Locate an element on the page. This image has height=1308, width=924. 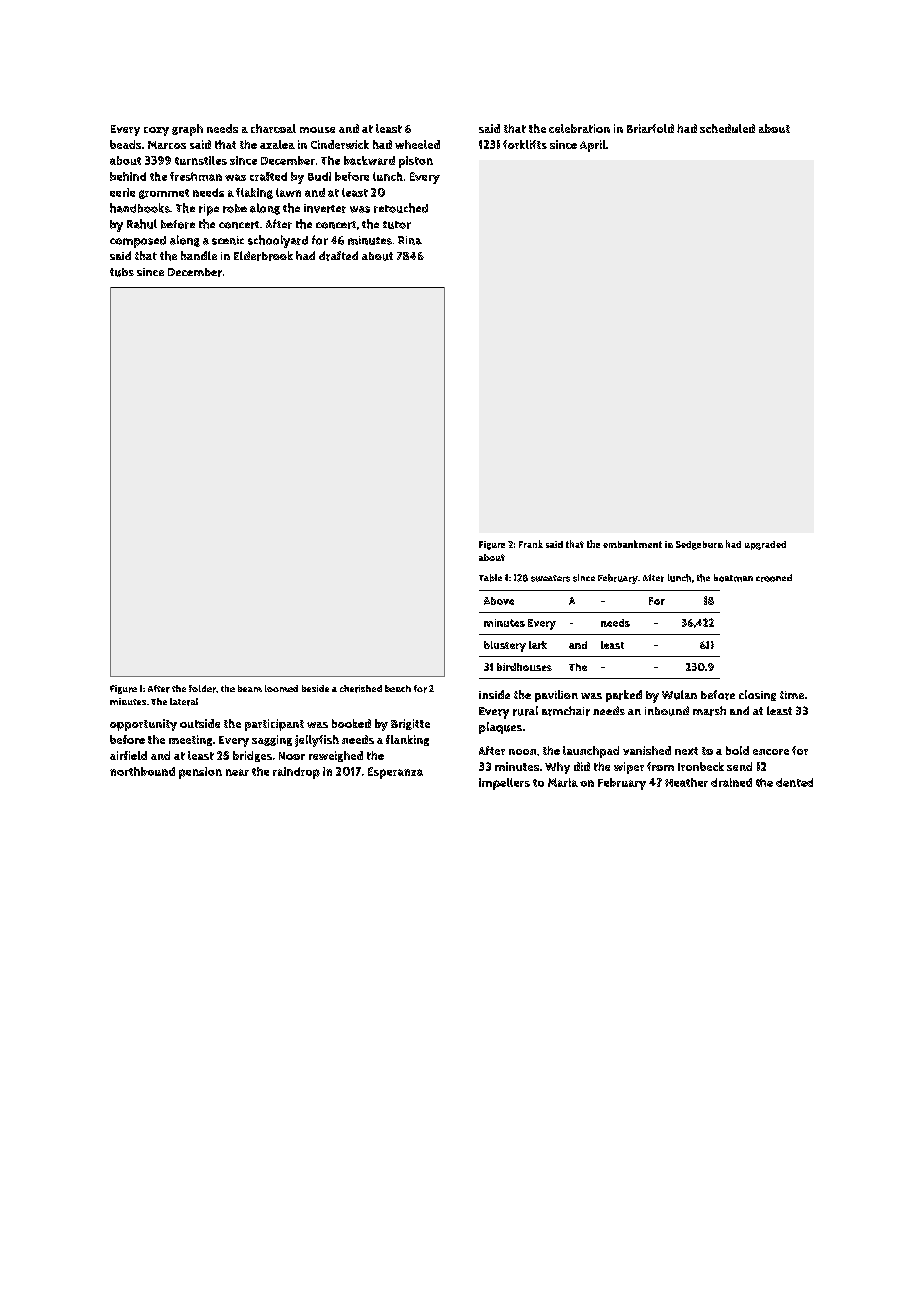
Rina is located at coordinates (410, 240).
